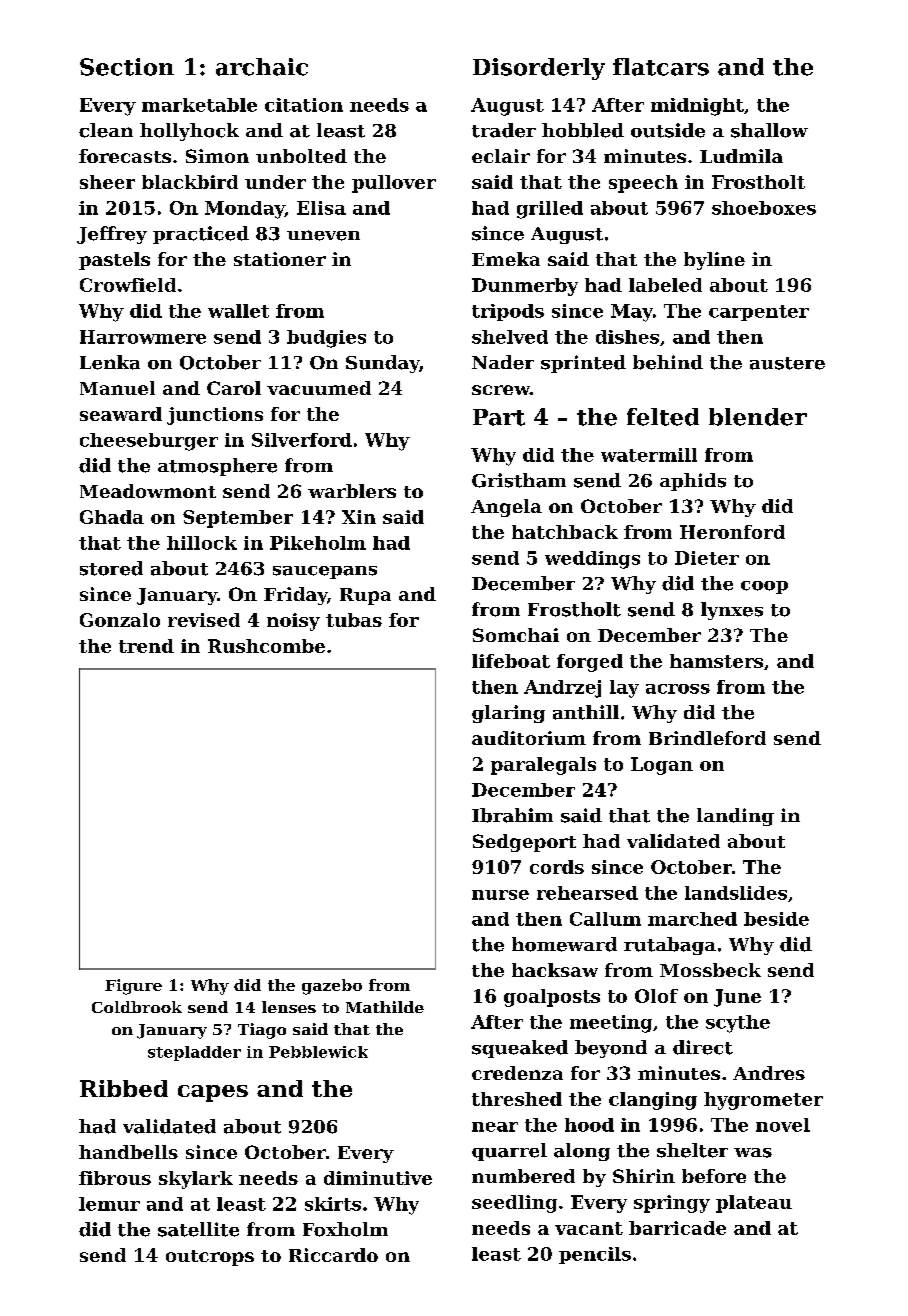 Image resolution: width=908 pixels, height=1316 pixels. I want to click on trend, so click(146, 646).
